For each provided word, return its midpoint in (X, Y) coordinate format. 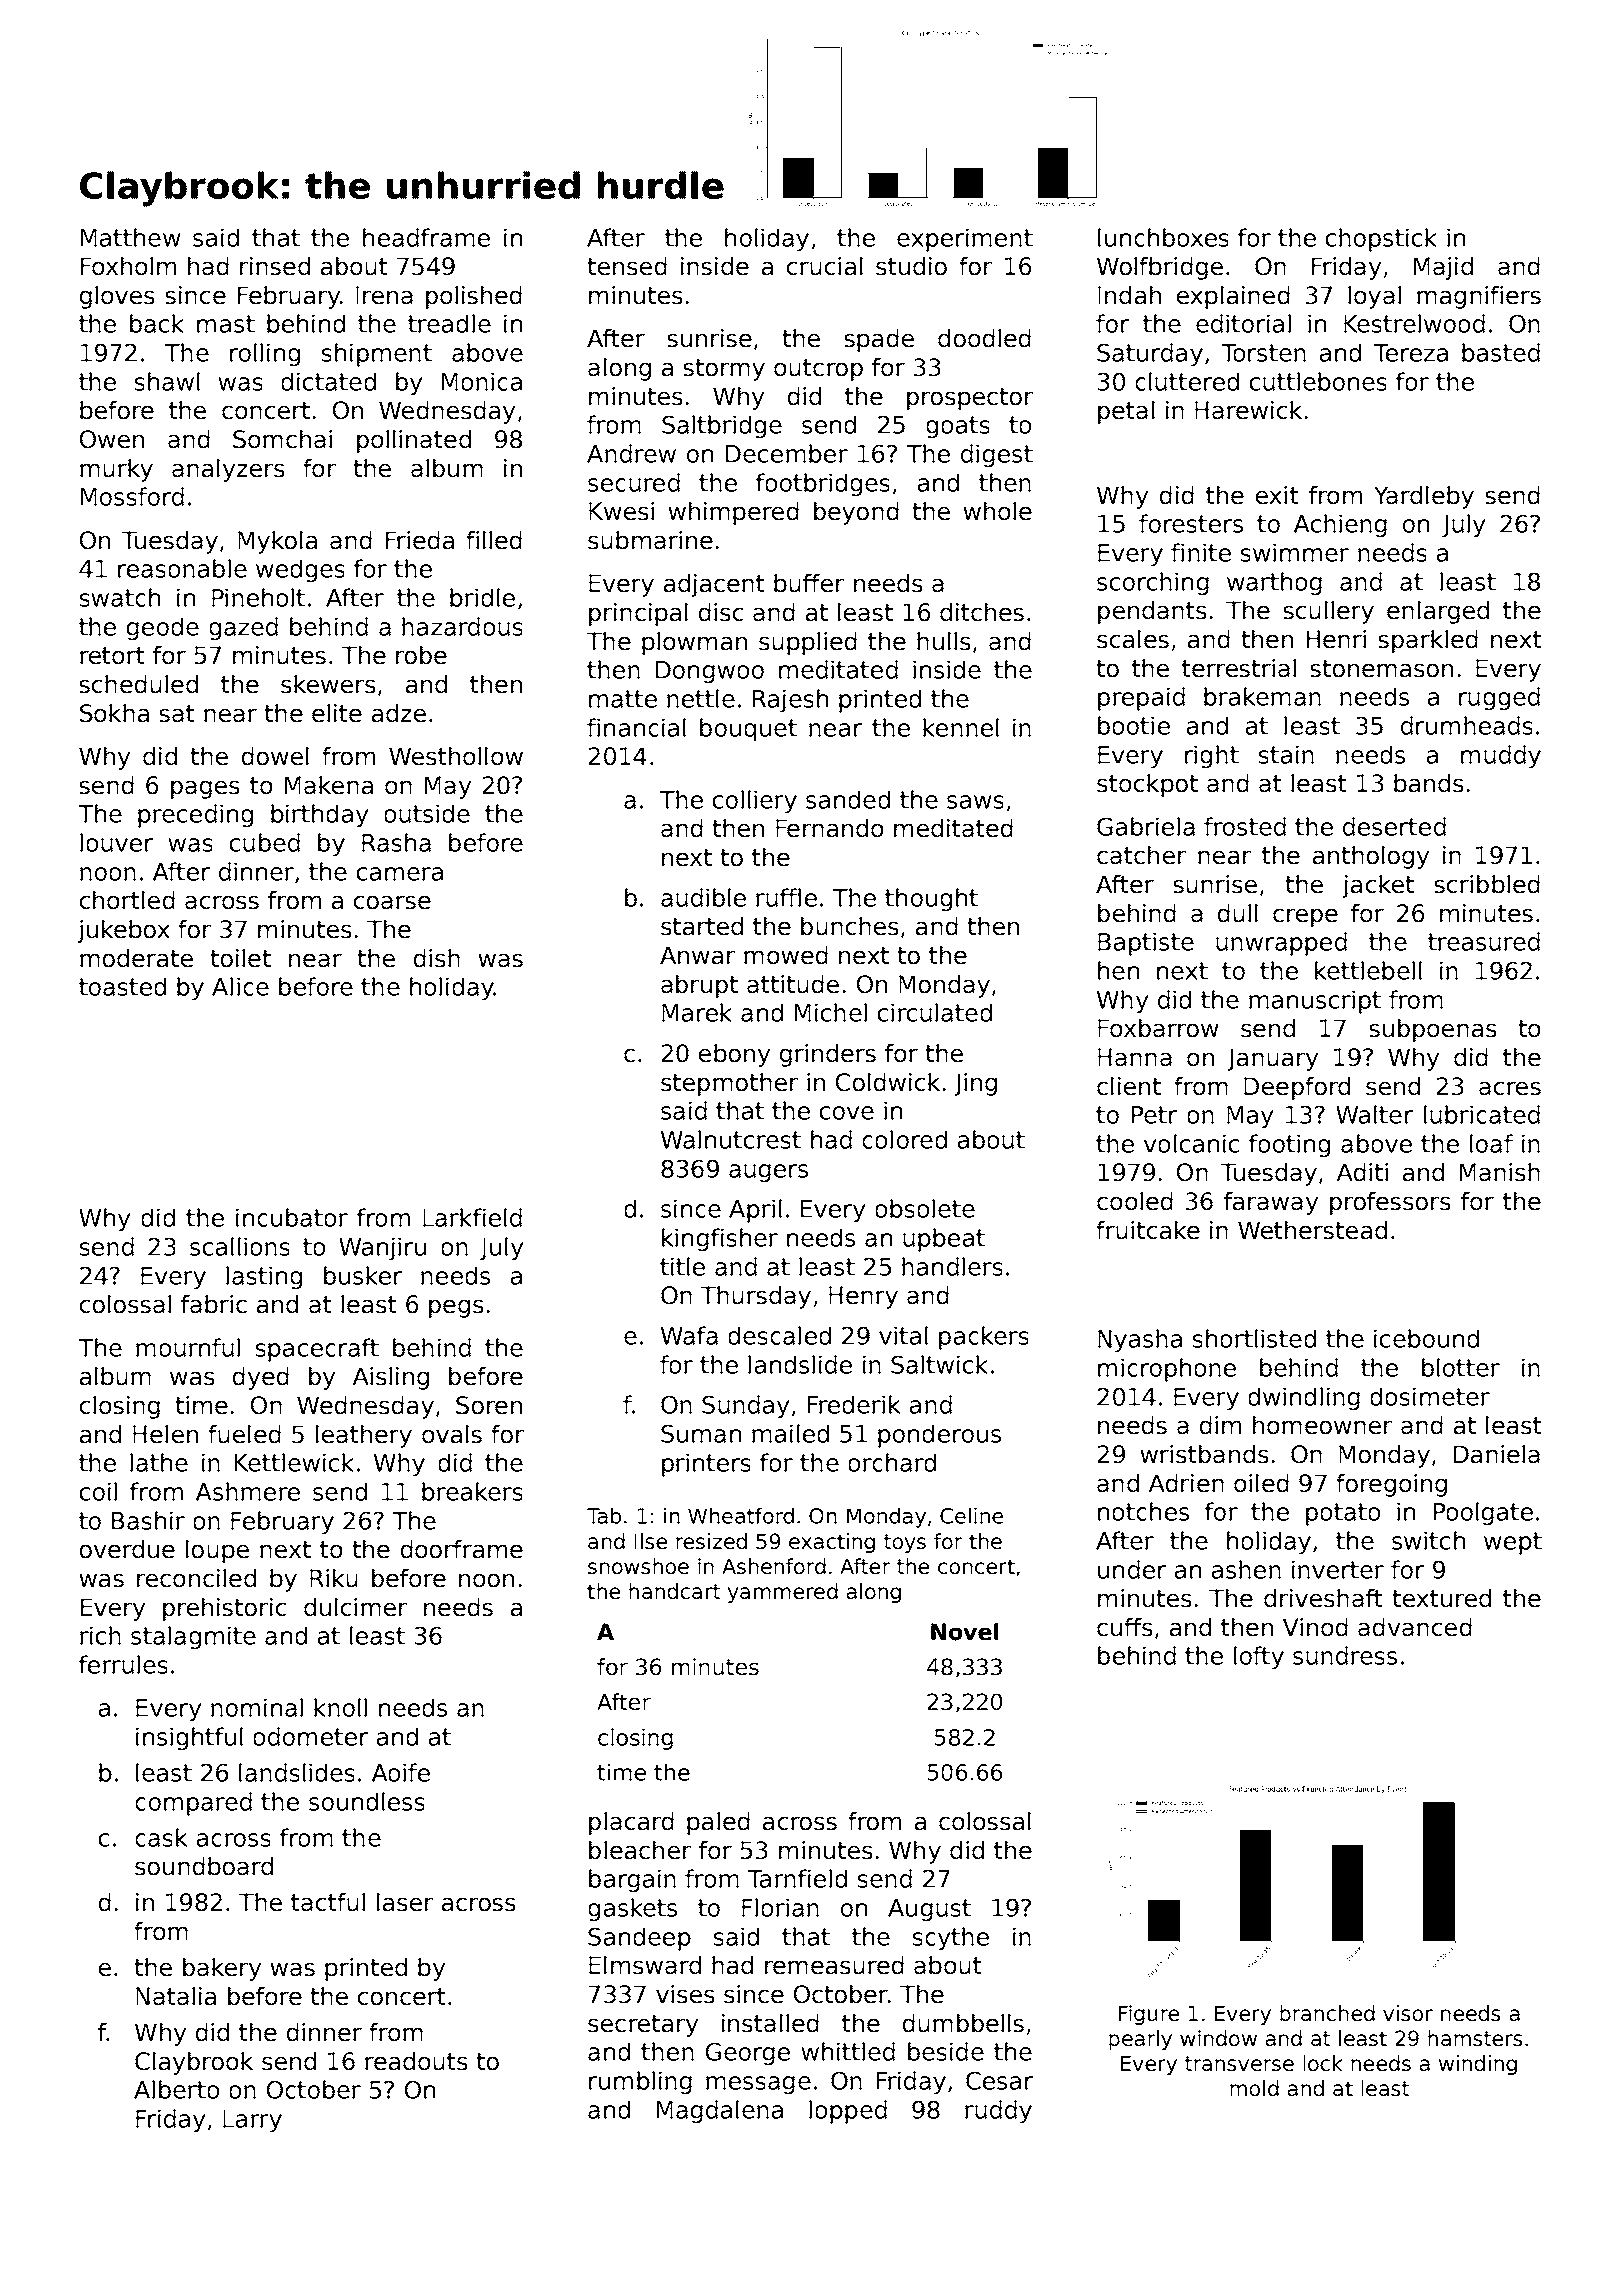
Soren (489, 1405)
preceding (195, 816)
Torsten (1263, 353)
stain (1286, 754)
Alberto (177, 2089)
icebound (1426, 1338)
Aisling (391, 1378)
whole (997, 511)
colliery (755, 802)
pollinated (414, 441)
